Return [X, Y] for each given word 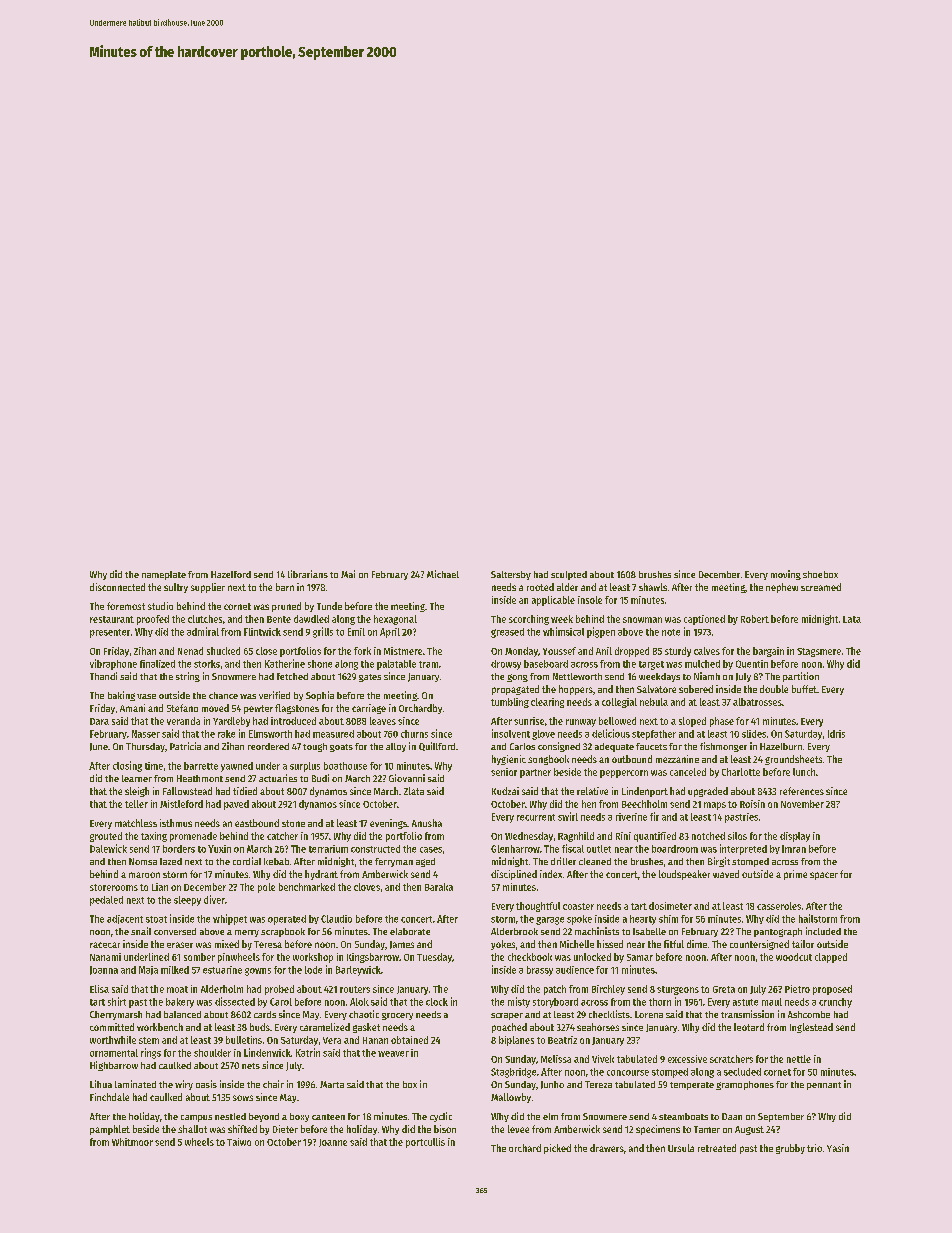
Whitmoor [132, 1142]
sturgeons [678, 990]
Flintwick [262, 632]
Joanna [104, 970]
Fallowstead [187, 791]
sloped [692, 722]
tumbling [510, 703]
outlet [599, 849]
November [802, 804]
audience [575, 970]
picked [557, 1149]
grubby [790, 1149]
